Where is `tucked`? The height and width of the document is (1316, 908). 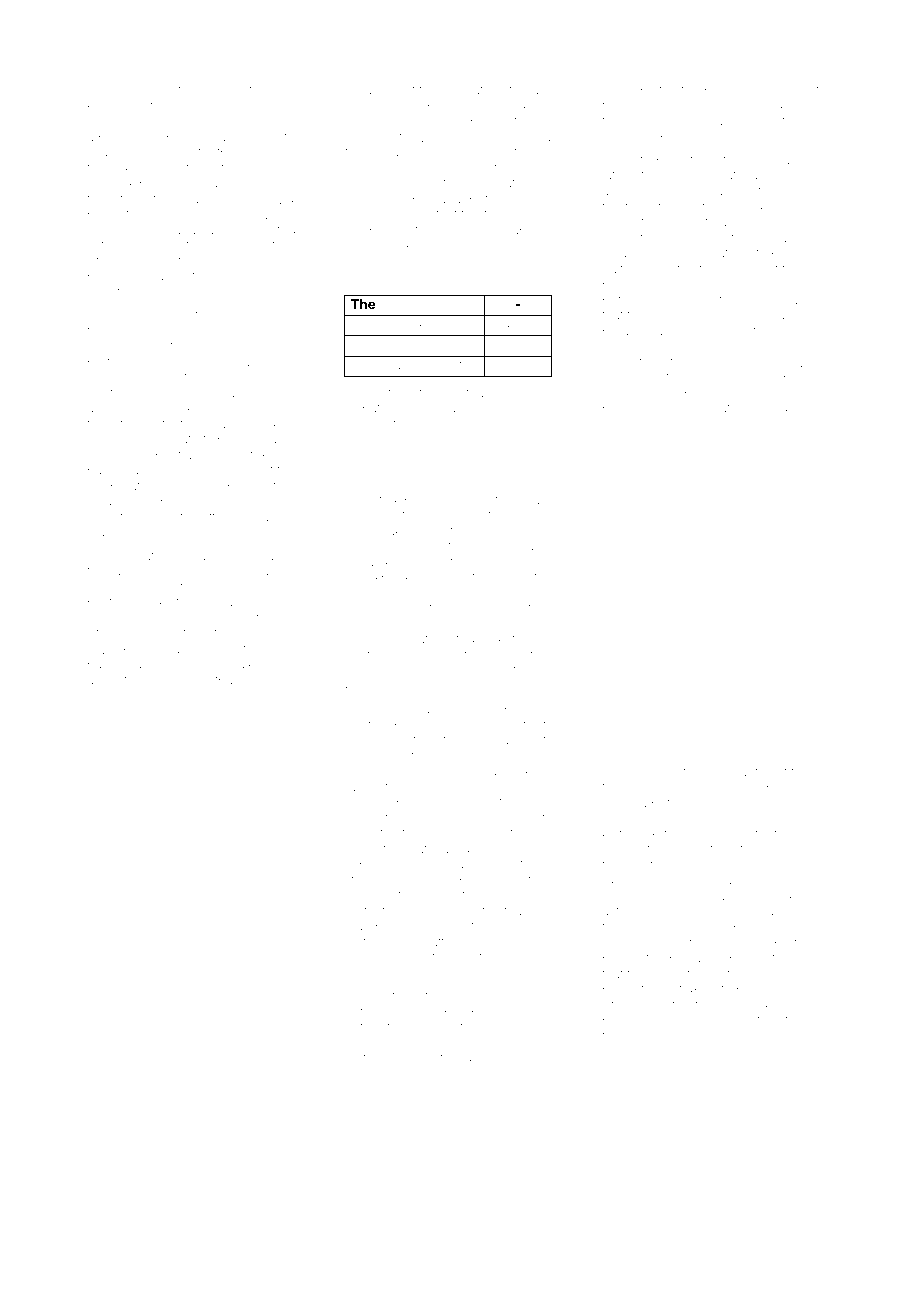
tucked is located at coordinates (781, 106).
